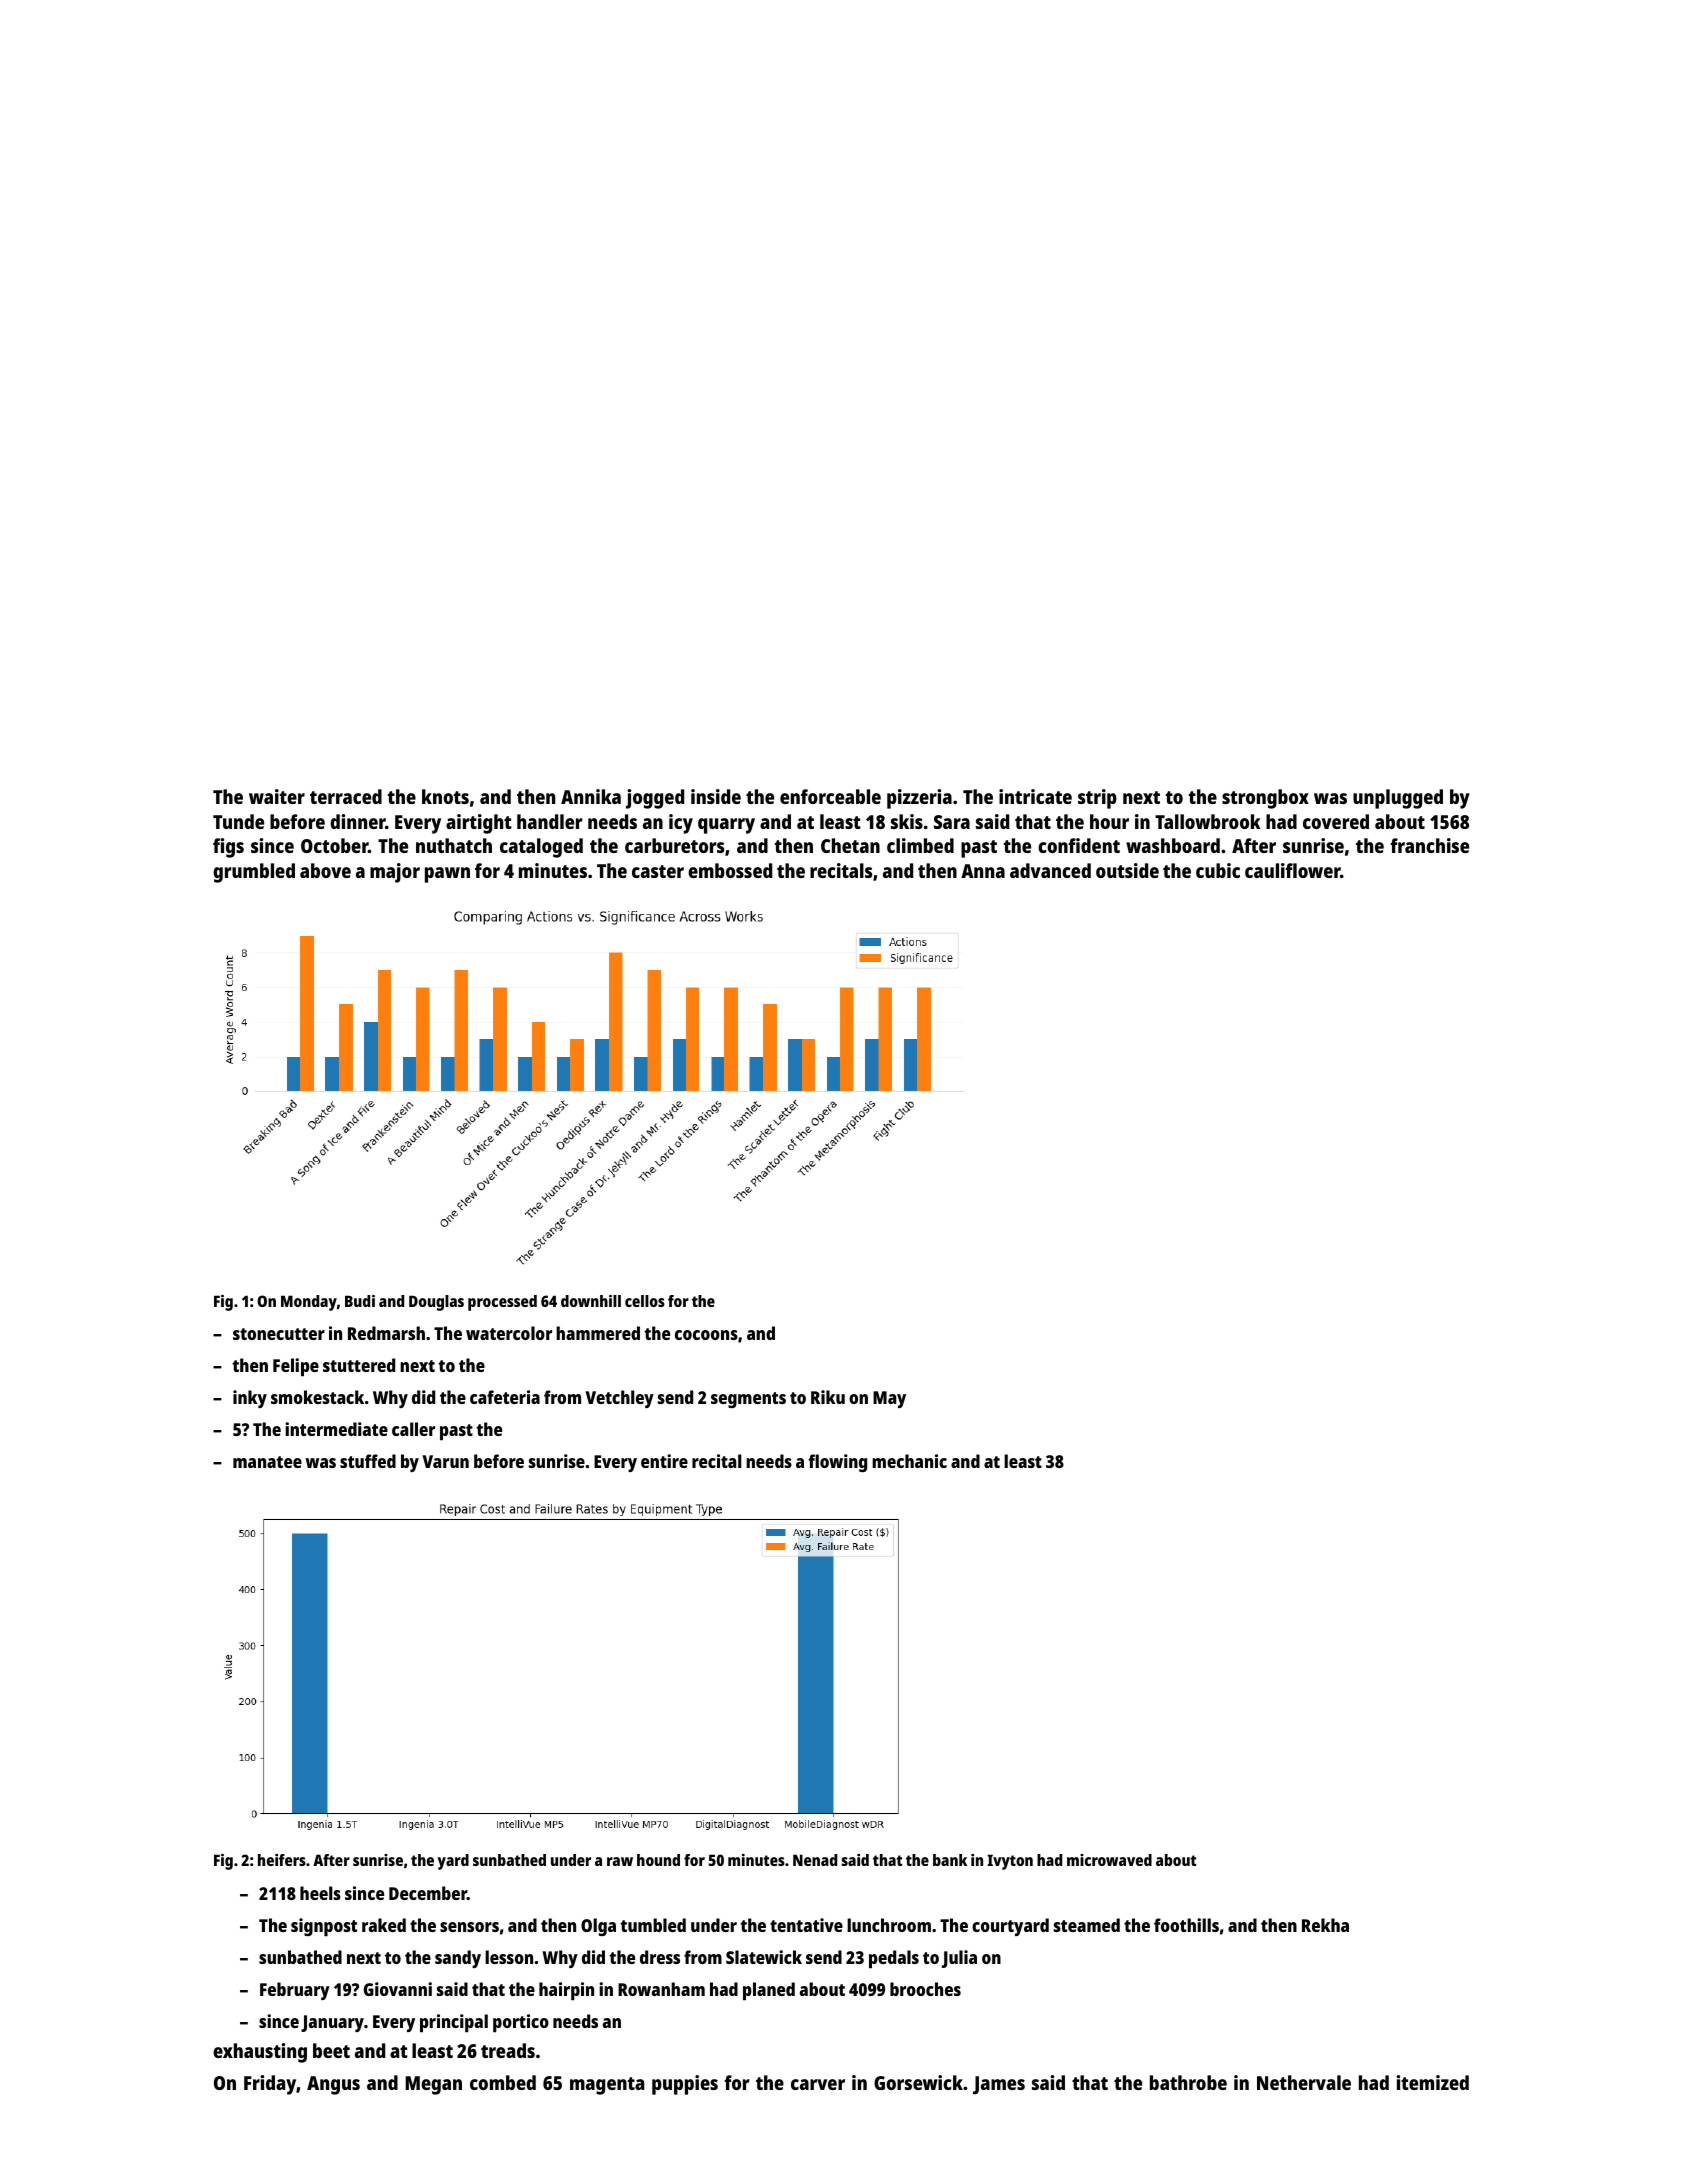  I want to click on embossed, so click(730, 870).
